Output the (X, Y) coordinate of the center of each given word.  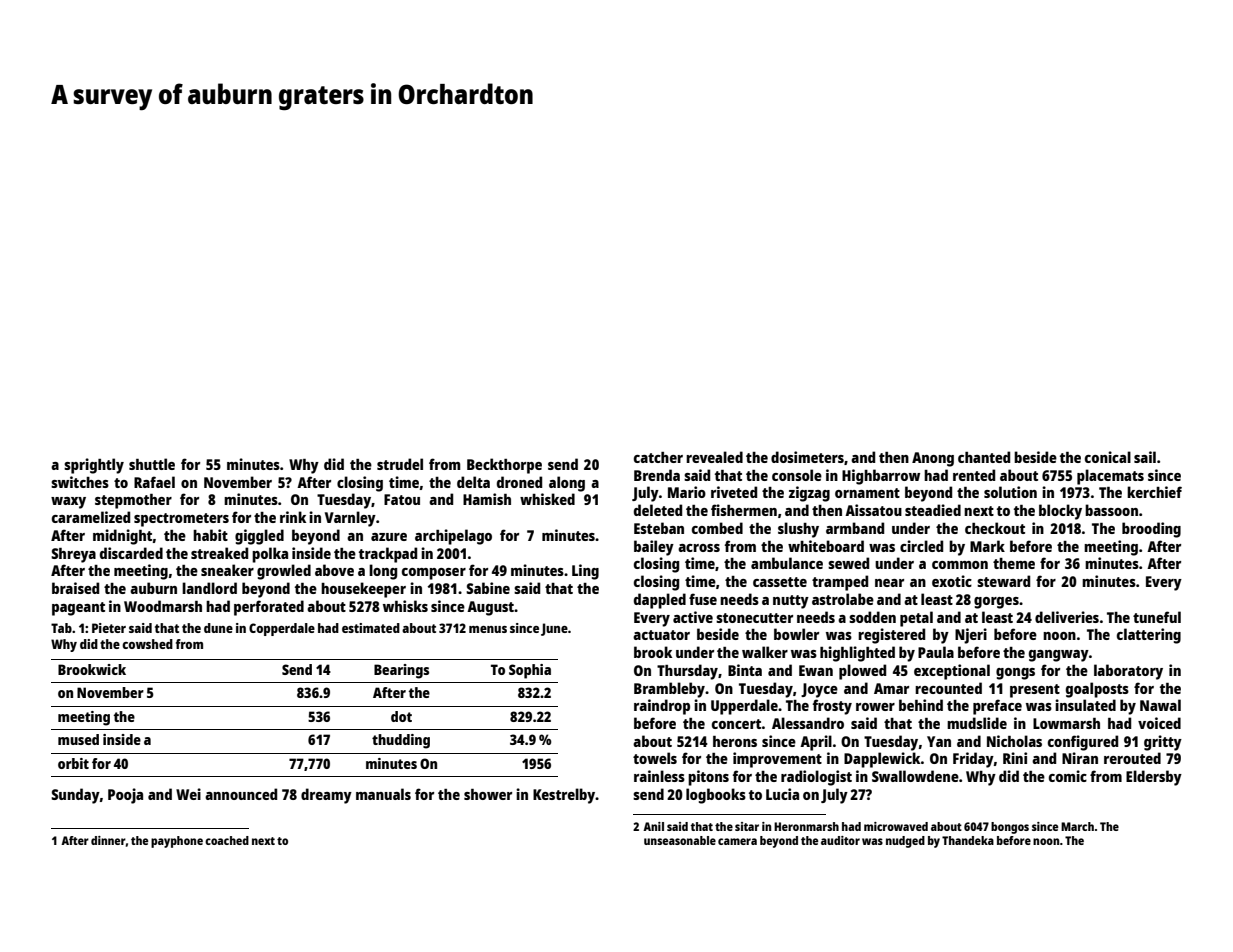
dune (218, 628)
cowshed (147, 644)
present (1035, 691)
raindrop (662, 707)
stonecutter (754, 618)
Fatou (402, 499)
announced (241, 794)
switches (80, 482)
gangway (1059, 656)
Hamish (487, 499)
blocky (1060, 512)
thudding (401, 741)
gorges (996, 603)
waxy (68, 503)
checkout (995, 528)
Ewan (816, 670)
